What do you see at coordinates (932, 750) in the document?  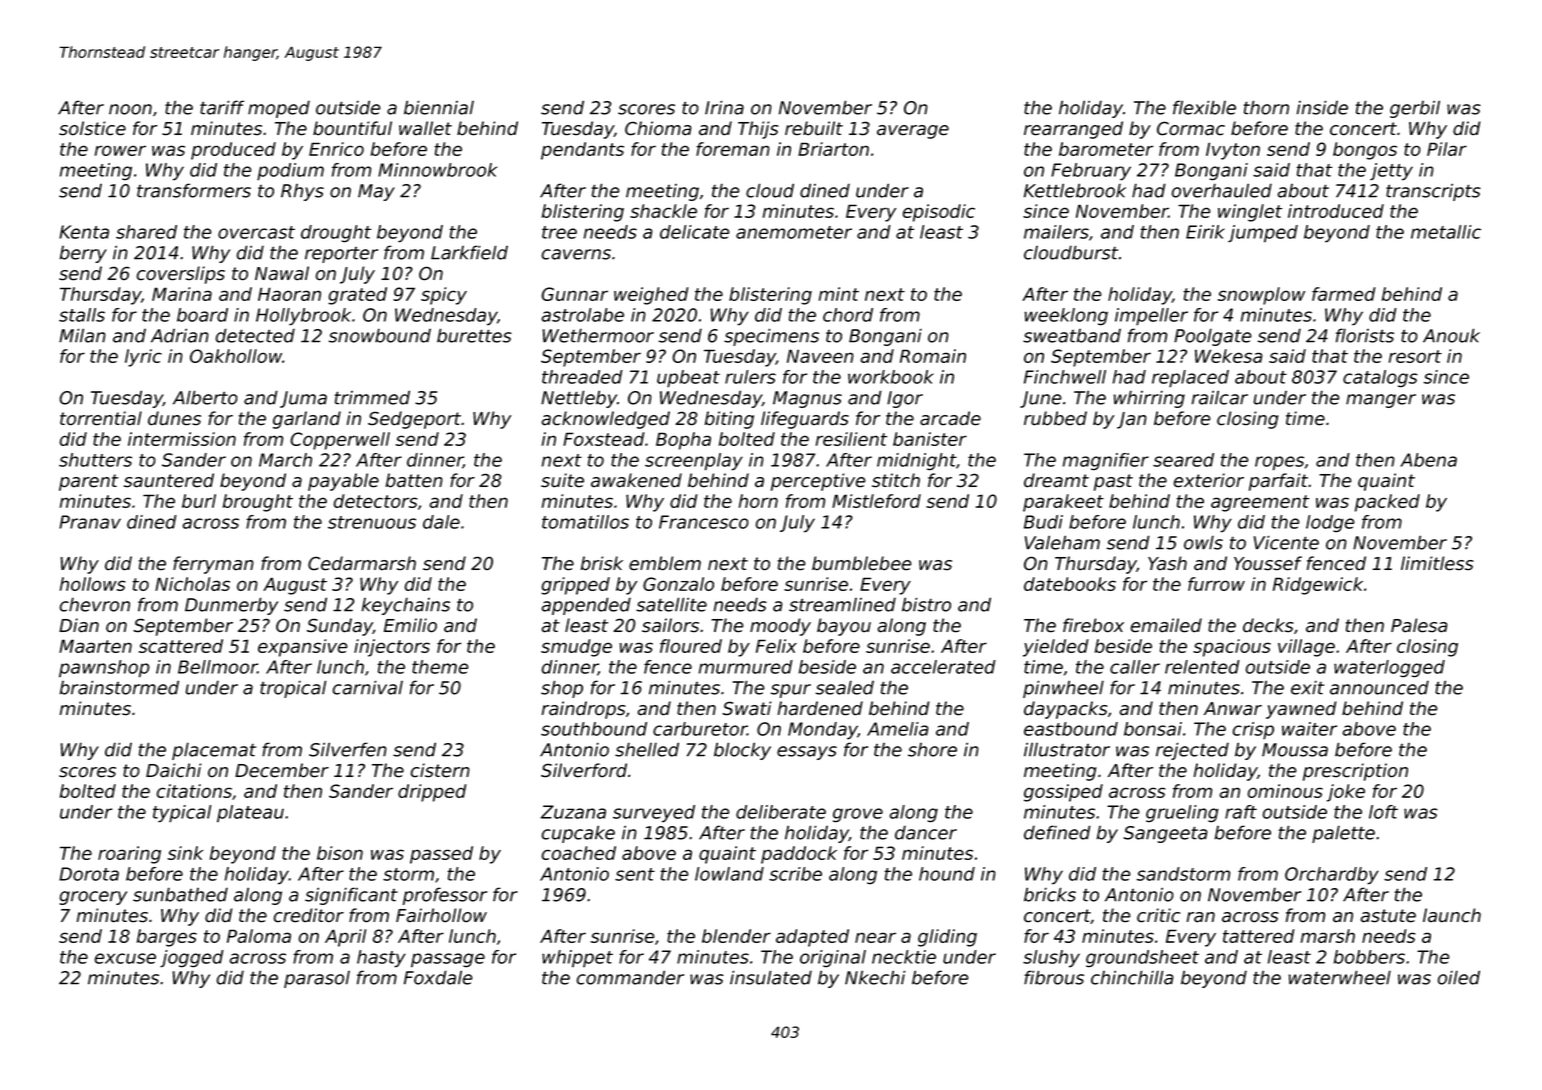 I see `shore` at bounding box center [932, 750].
